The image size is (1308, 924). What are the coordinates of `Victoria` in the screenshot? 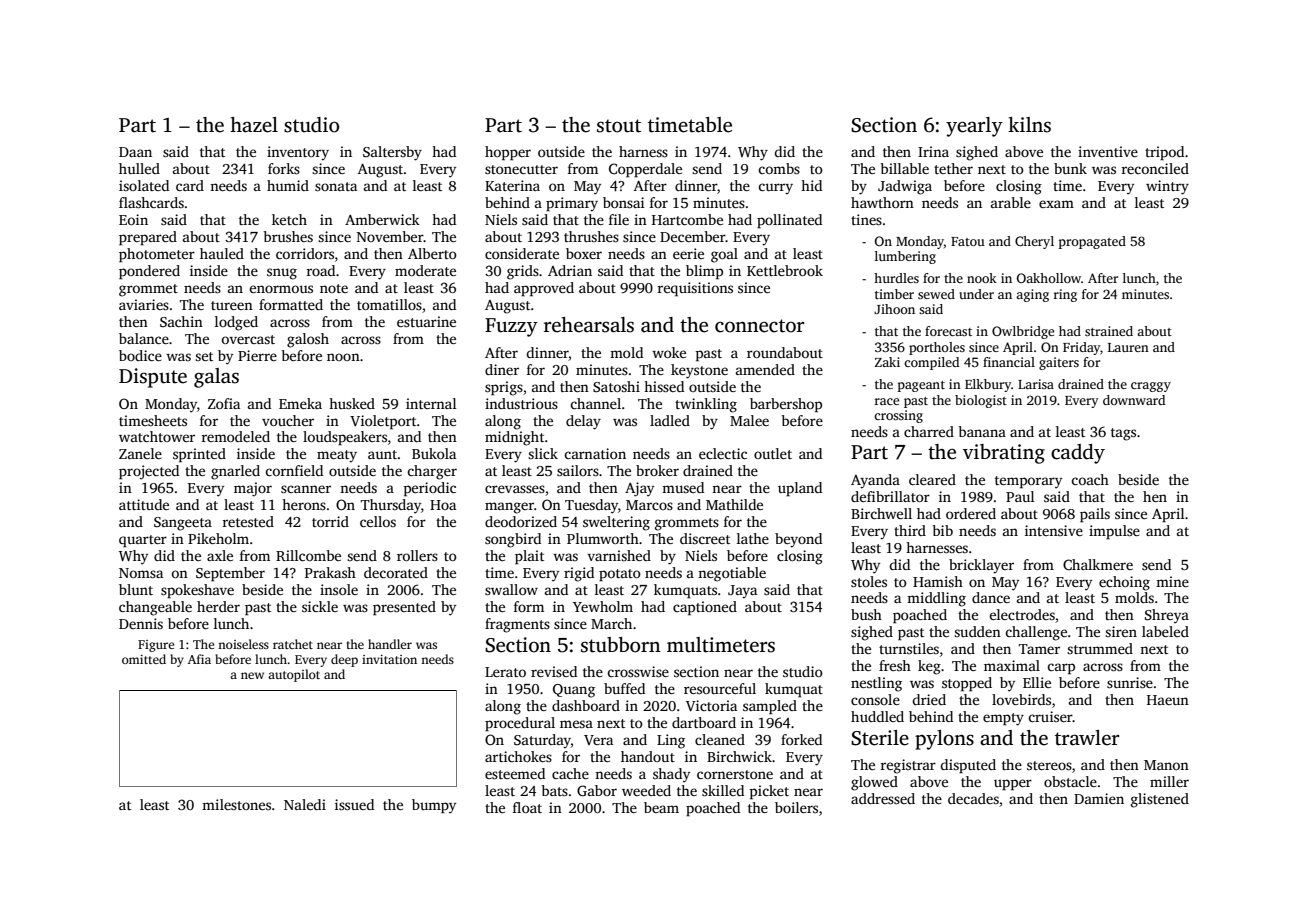 It's located at (711, 705).
